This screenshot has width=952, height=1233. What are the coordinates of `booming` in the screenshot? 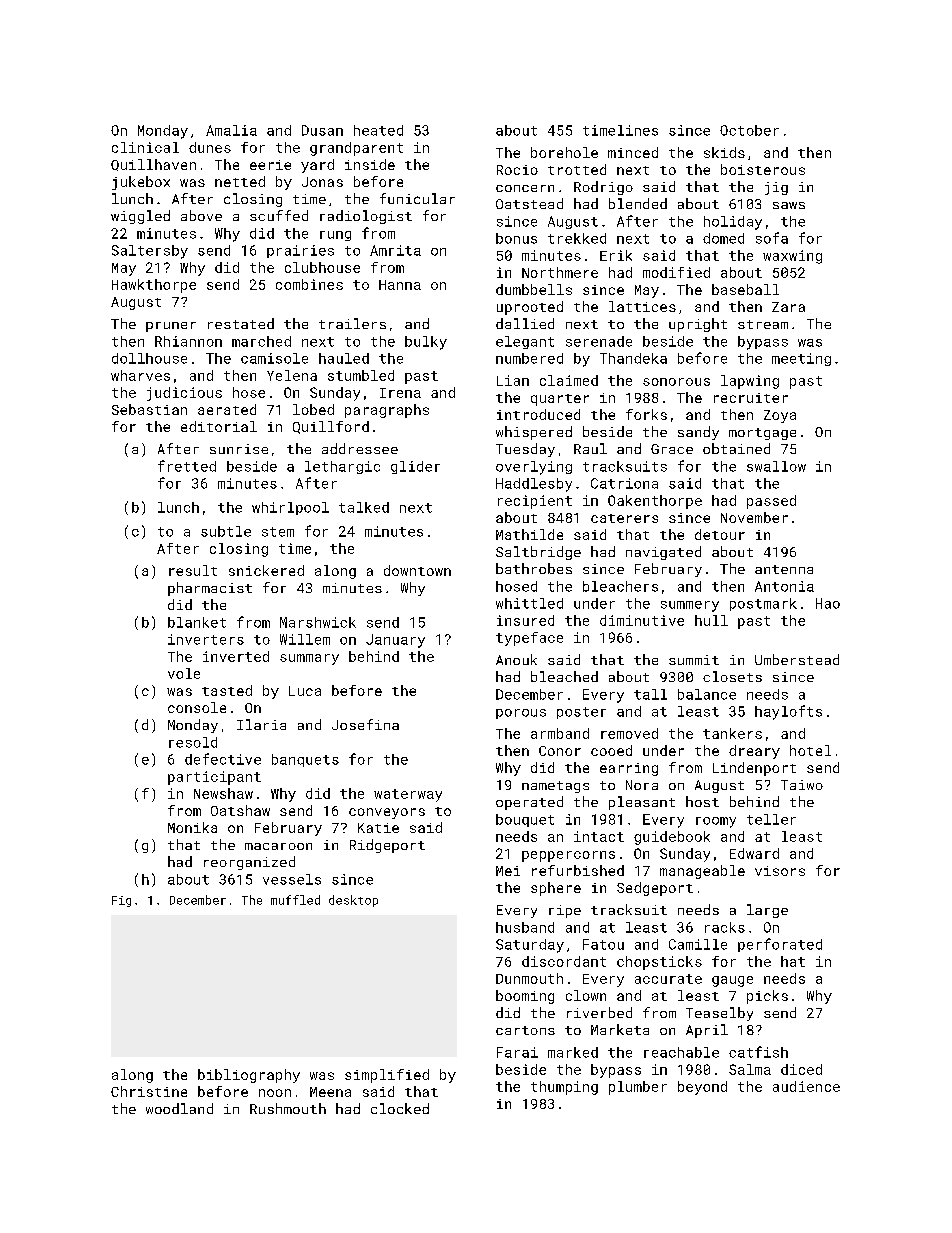 It's located at (525, 997).
